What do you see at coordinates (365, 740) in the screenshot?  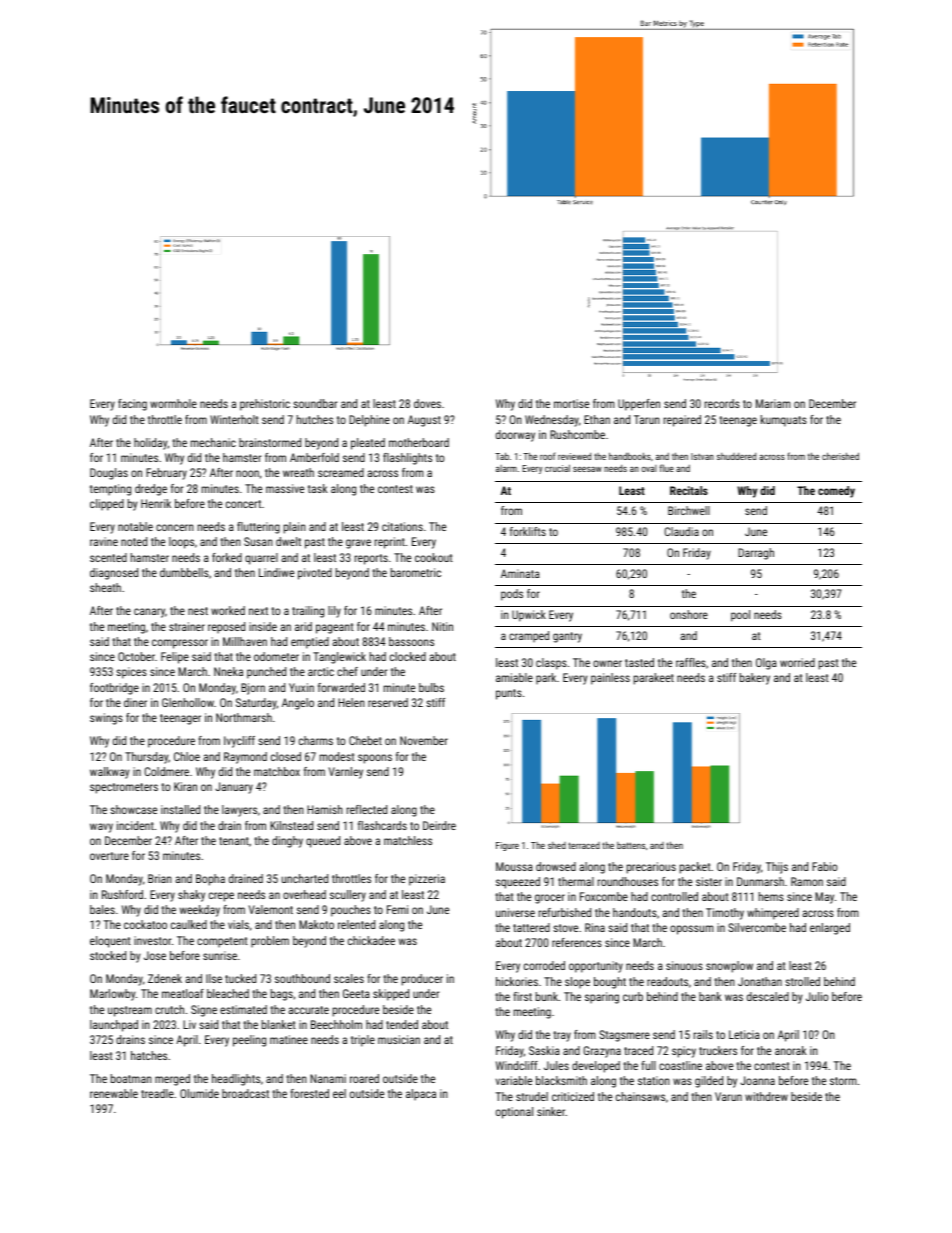 I see `Chebet` at bounding box center [365, 740].
